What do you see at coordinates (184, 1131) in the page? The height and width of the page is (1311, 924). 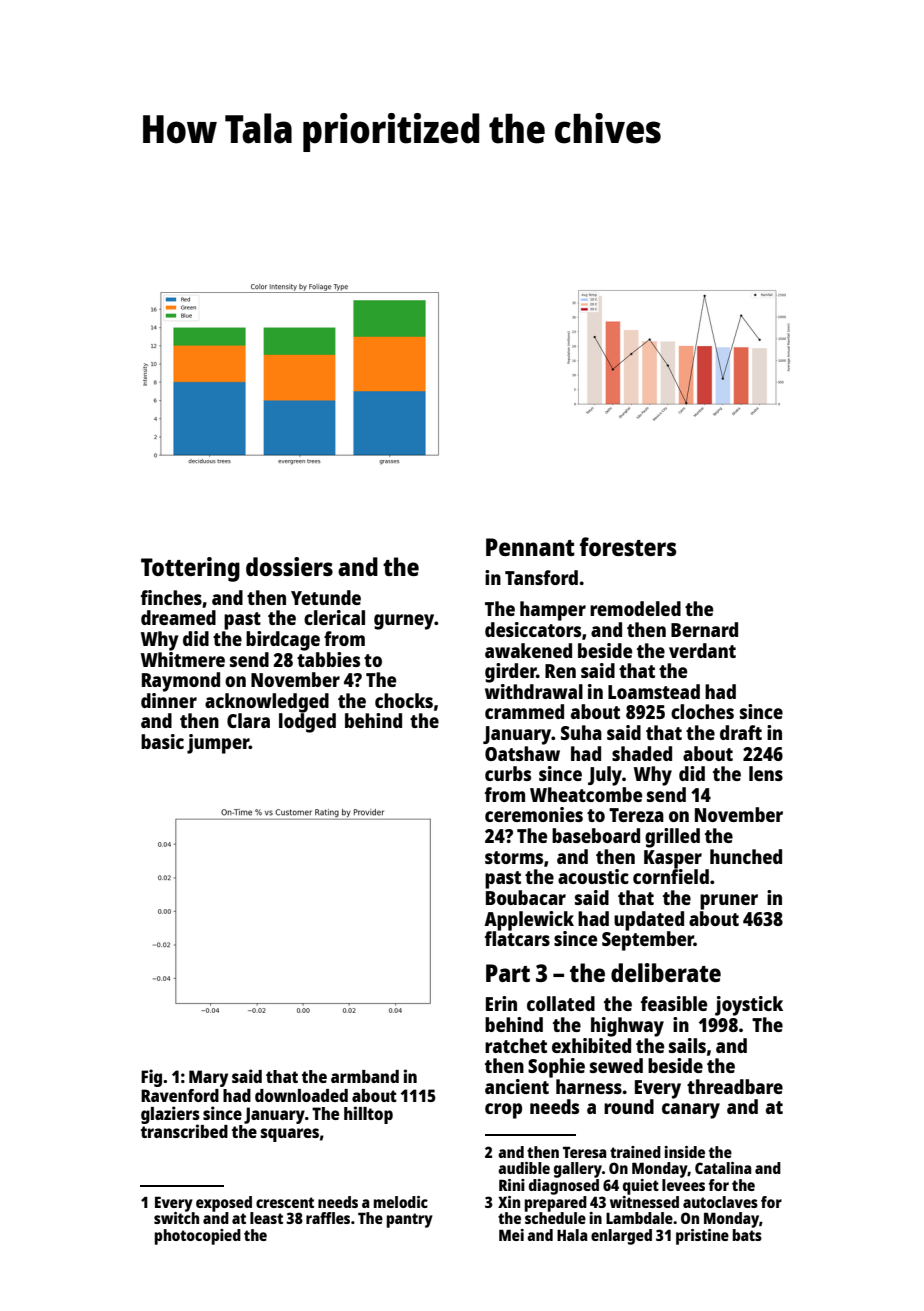 I see `transcribed` at bounding box center [184, 1131].
